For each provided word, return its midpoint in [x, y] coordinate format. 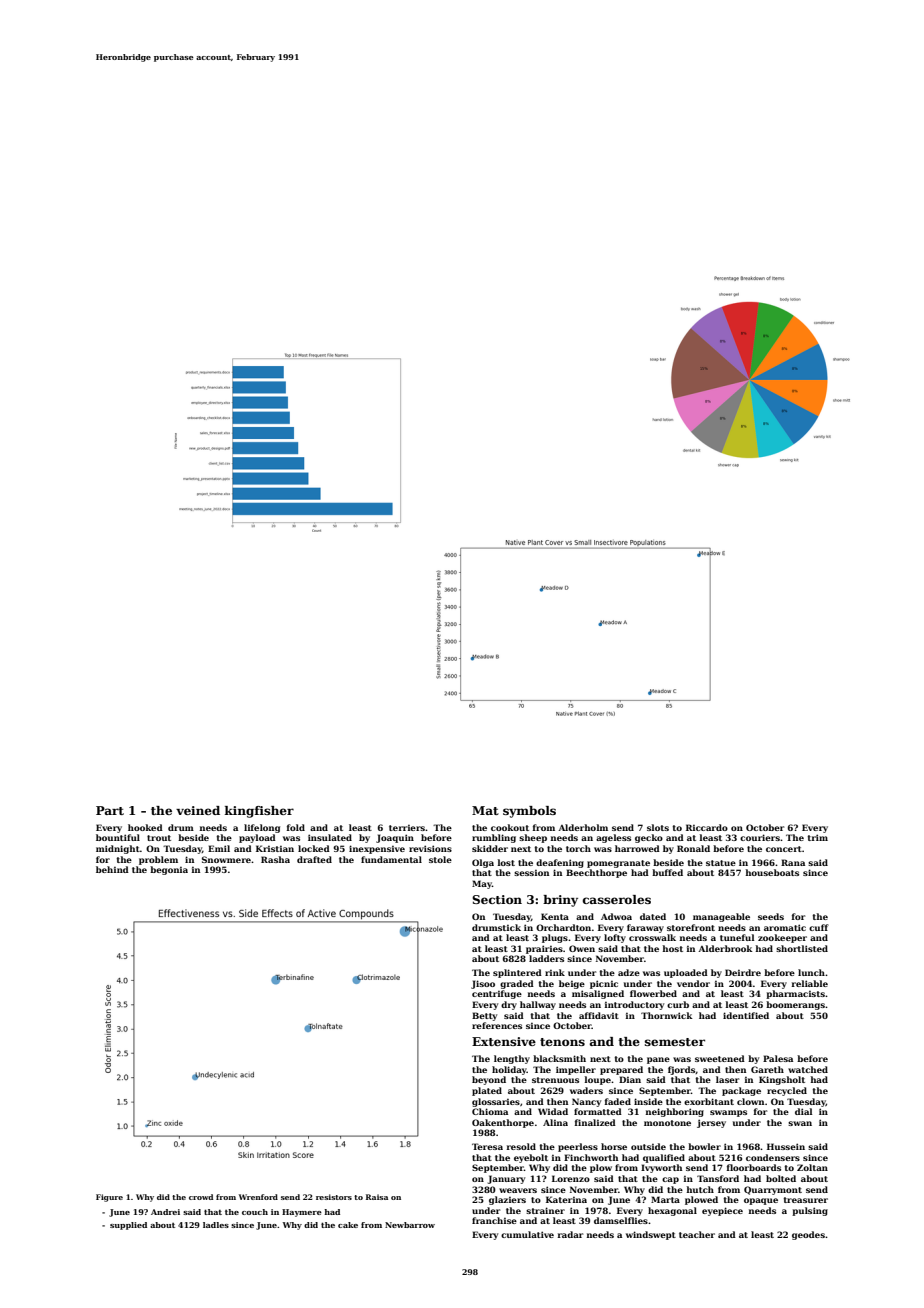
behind [112, 869]
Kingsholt [782, 1080]
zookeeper [782, 938]
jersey [711, 1123]
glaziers [507, 1200]
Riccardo [707, 827]
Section [497, 899]
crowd [201, 1197]
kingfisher [259, 812]
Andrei [165, 1212]
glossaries [496, 1102]
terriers [407, 828]
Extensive [504, 1041]
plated [487, 1091]
